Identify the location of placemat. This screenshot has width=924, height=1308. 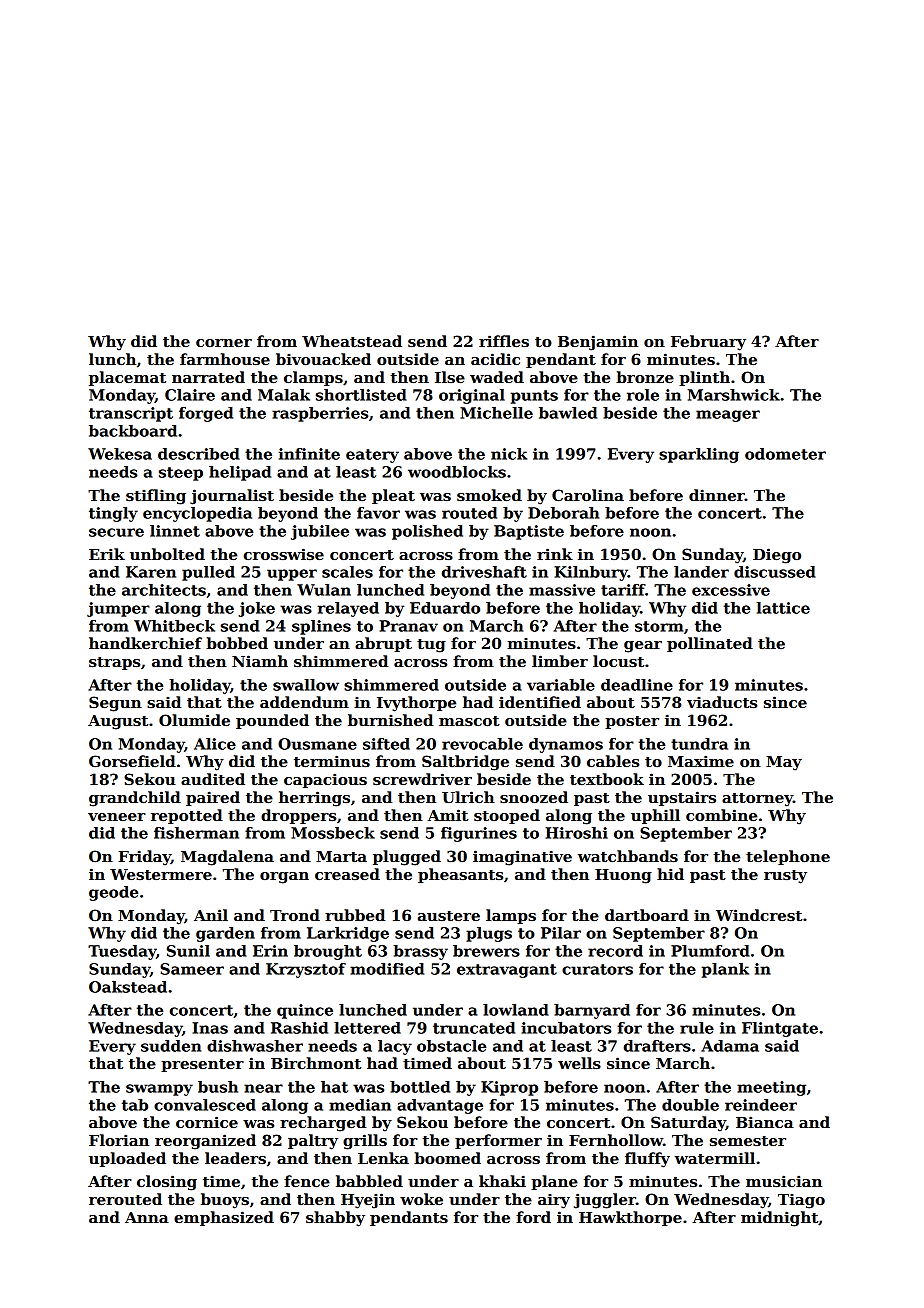
(127, 378).
